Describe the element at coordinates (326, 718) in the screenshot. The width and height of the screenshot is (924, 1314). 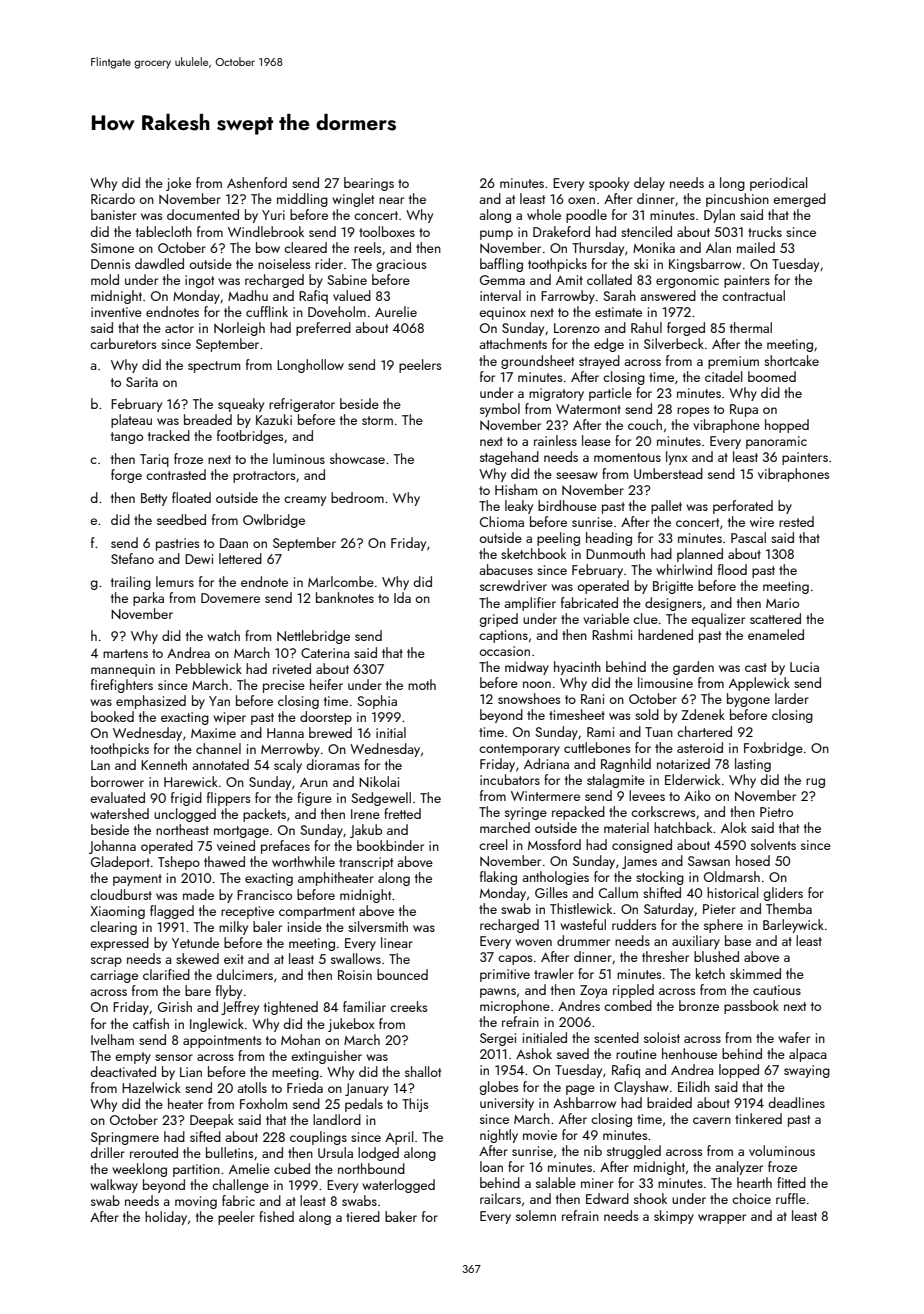
I see `doorstep` at that location.
